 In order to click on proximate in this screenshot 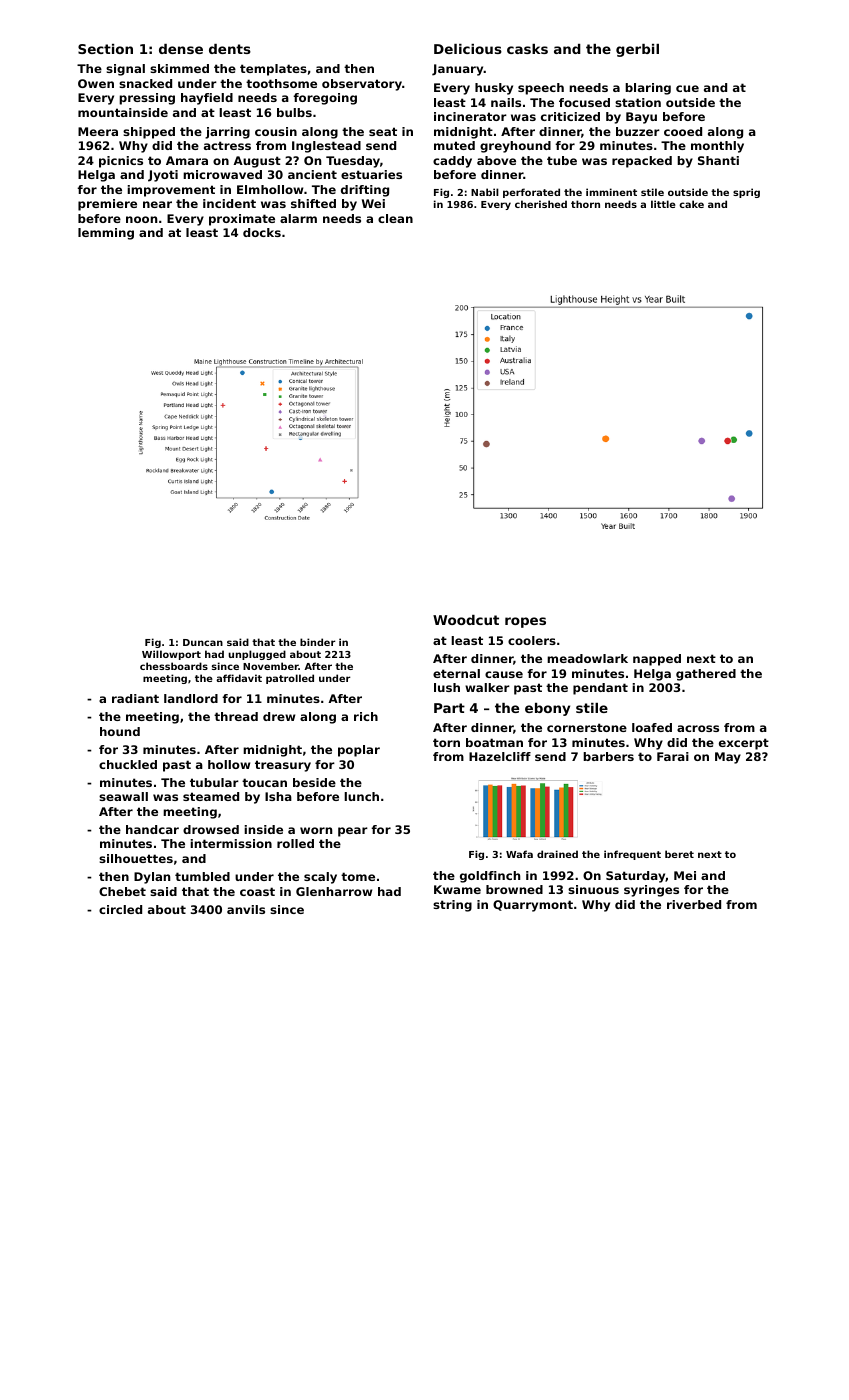, I will do `click(242, 220)`.
